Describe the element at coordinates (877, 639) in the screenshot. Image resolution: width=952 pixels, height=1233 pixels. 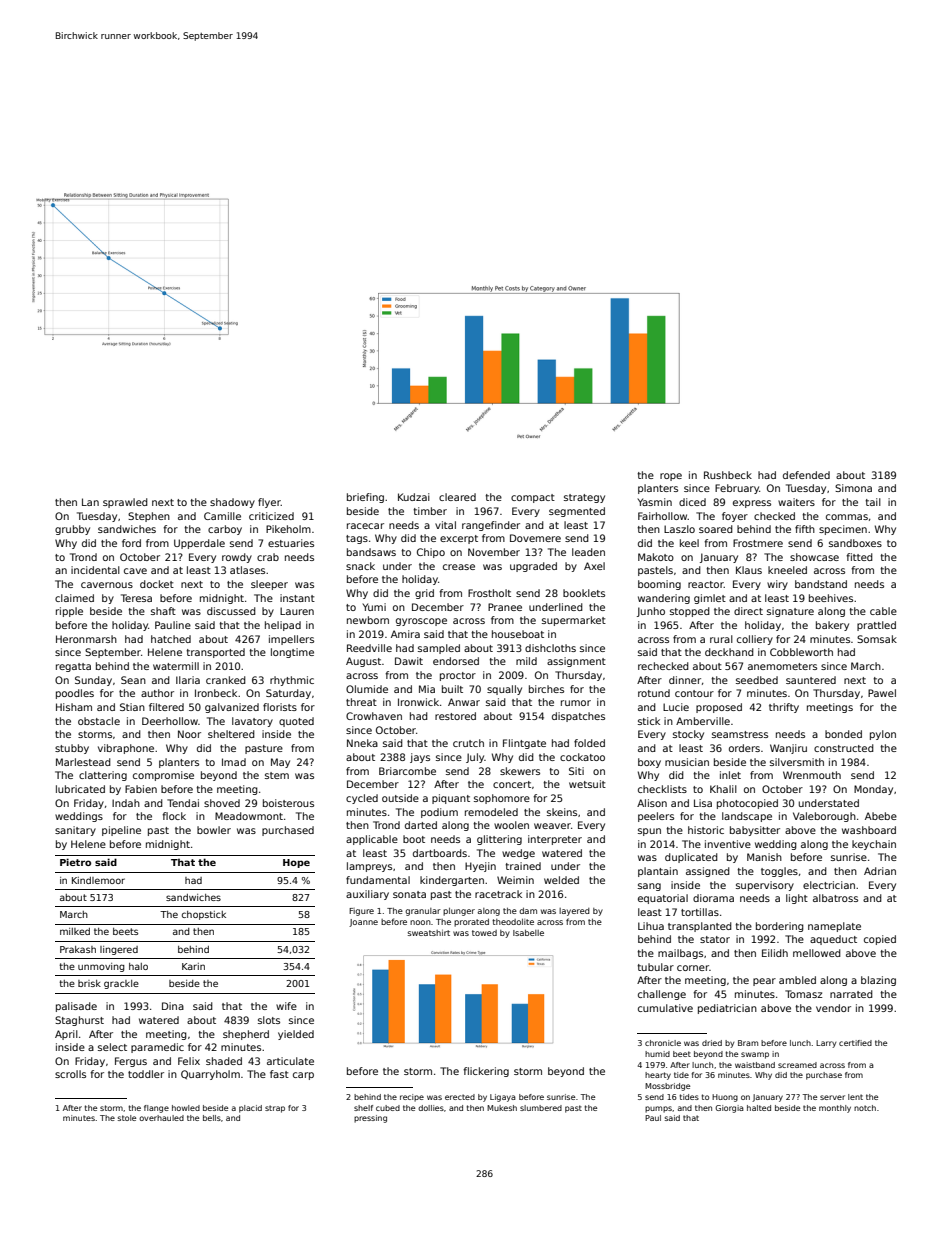
I see `Somsak` at that location.
